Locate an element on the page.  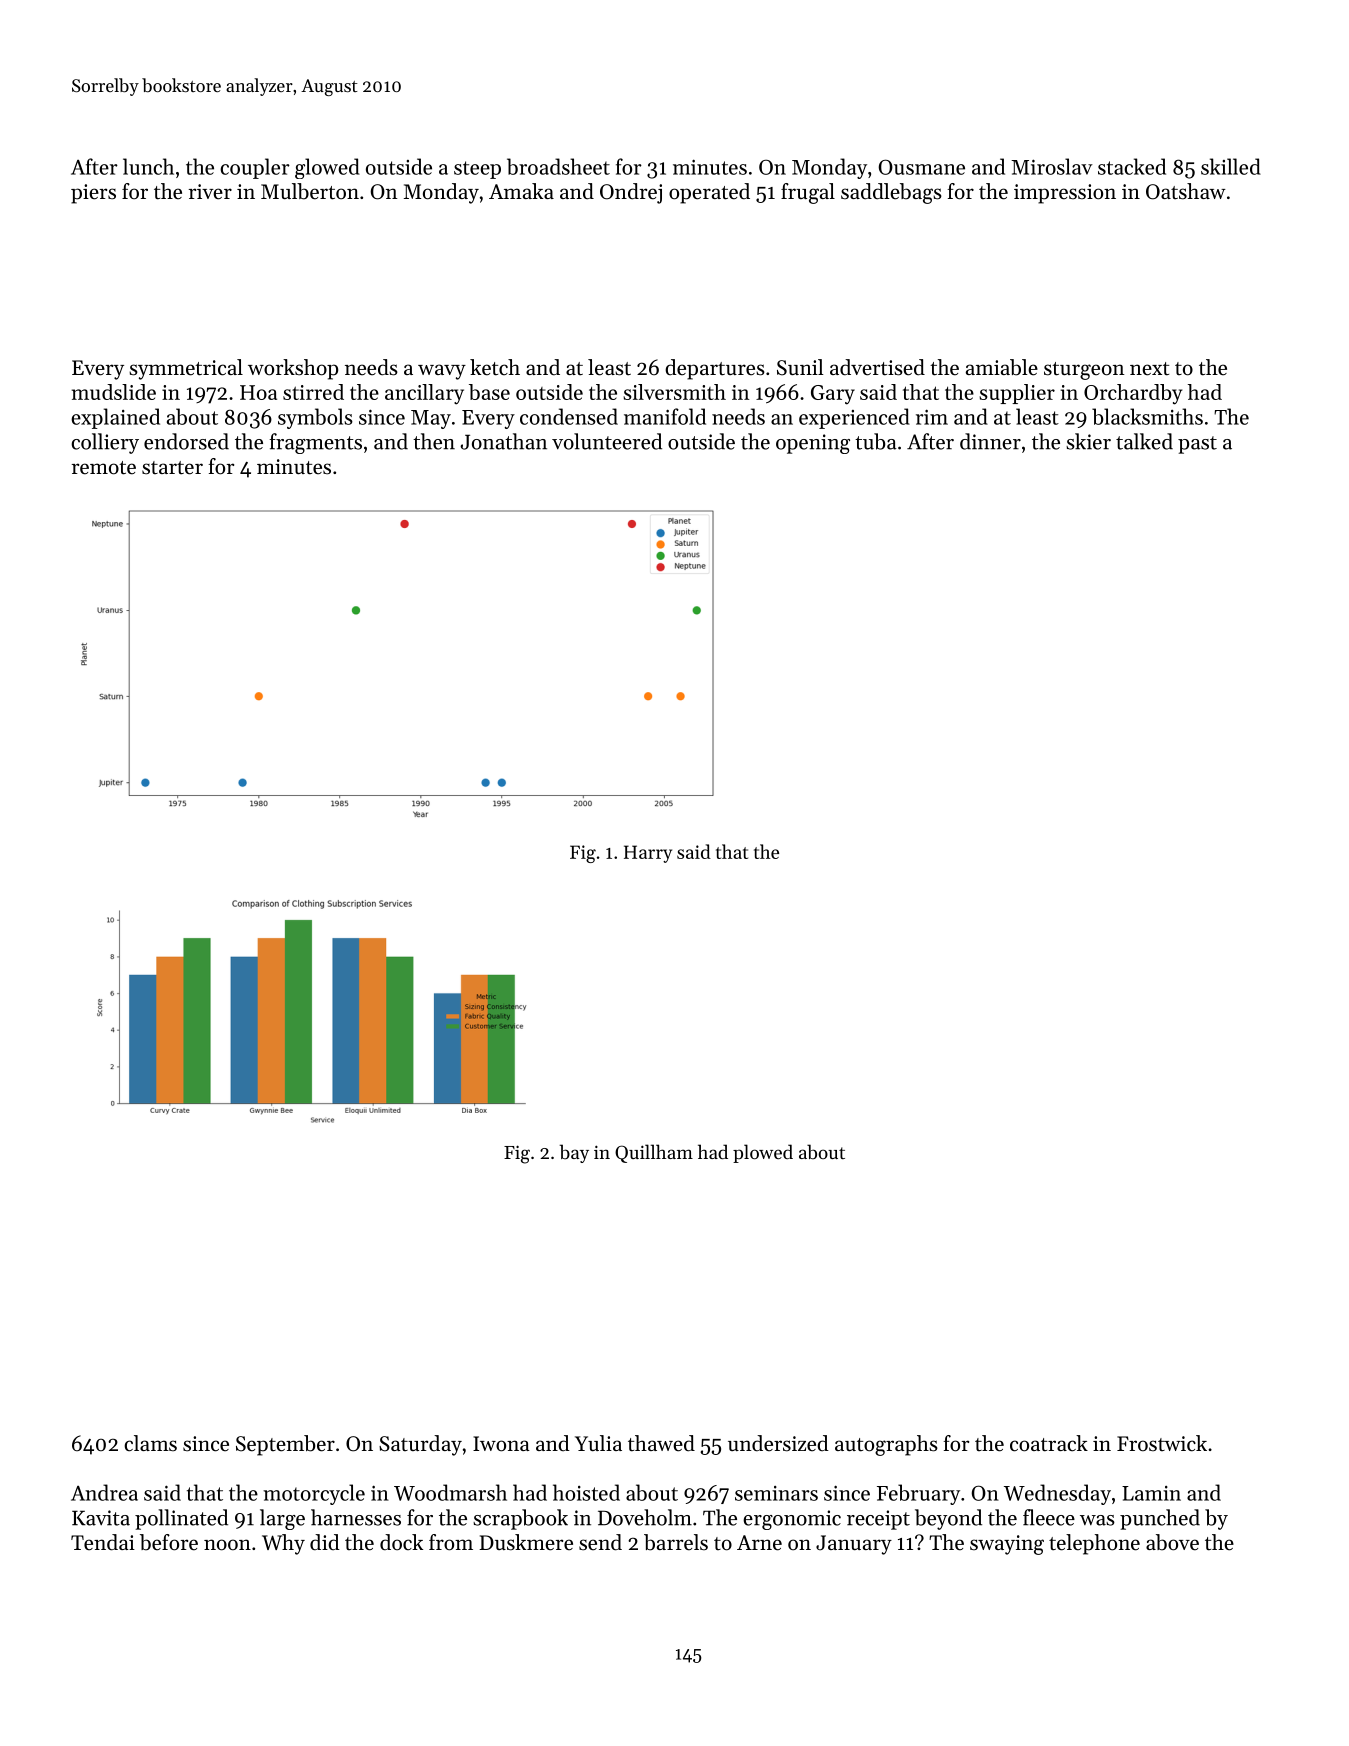
Miroslav is located at coordinates (1052, 166).
